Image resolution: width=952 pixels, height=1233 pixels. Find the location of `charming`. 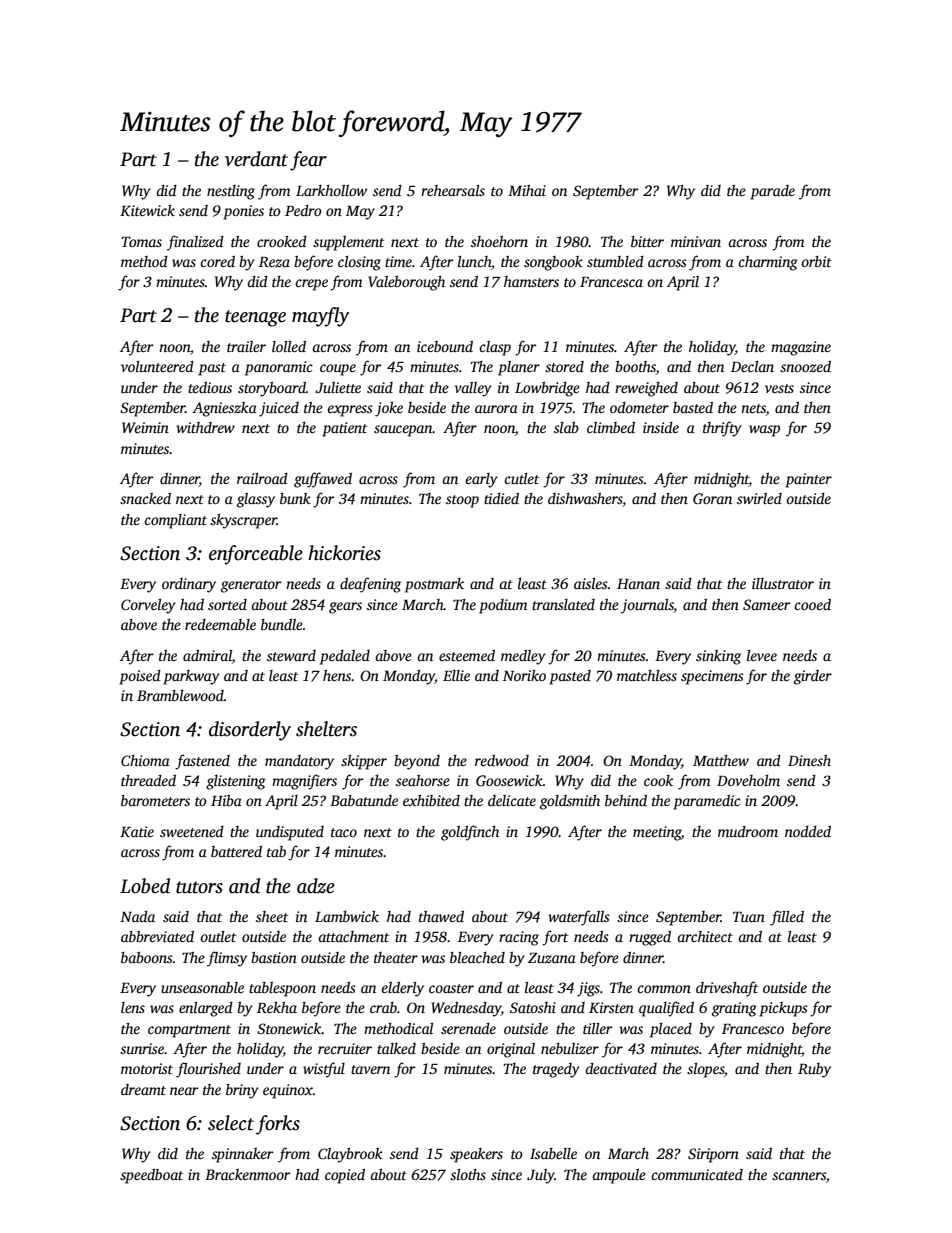

charming is located at coordinates (768, 263).
